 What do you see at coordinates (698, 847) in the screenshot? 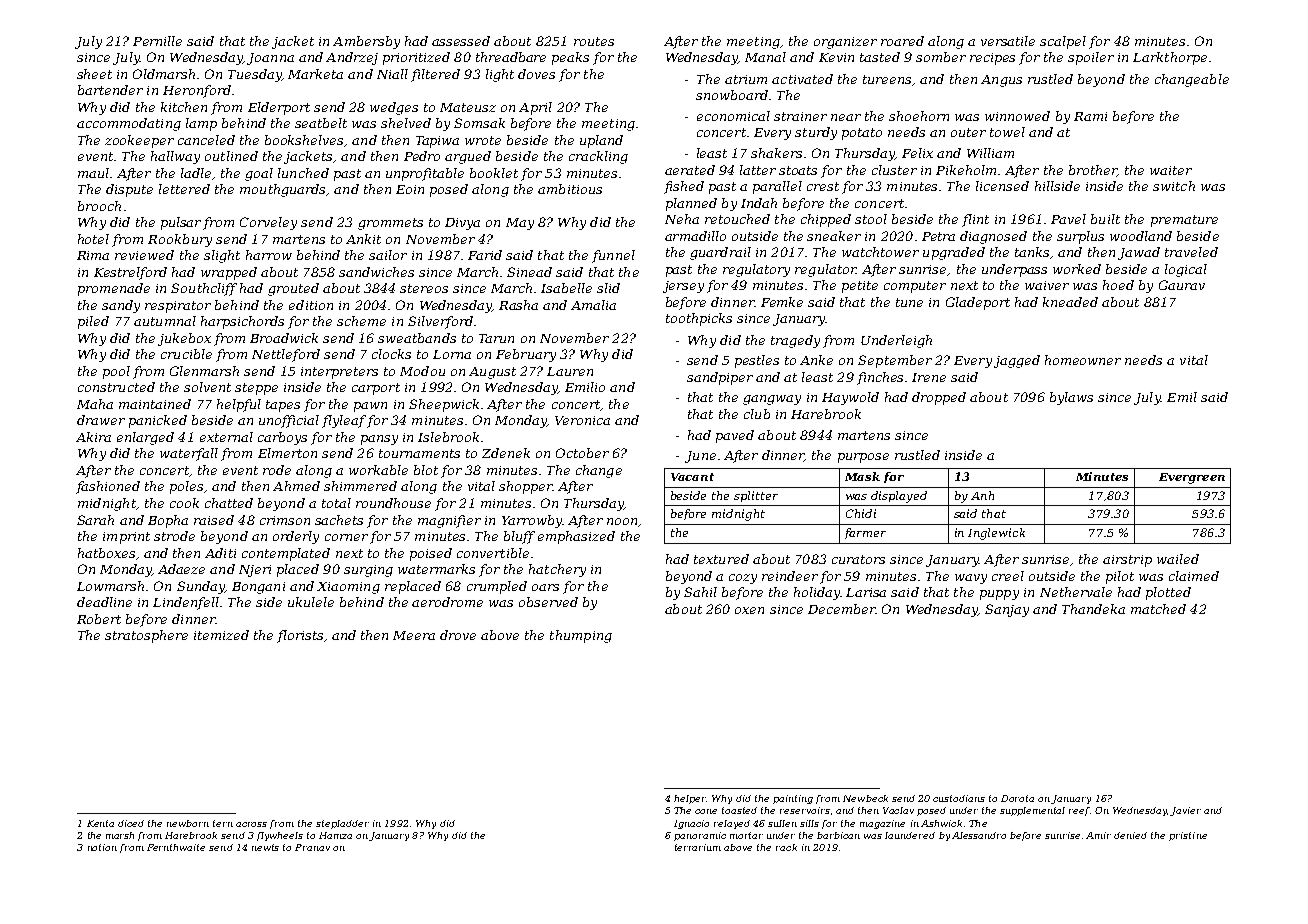
I see `terrarium` at bounding box center [698, 847].
